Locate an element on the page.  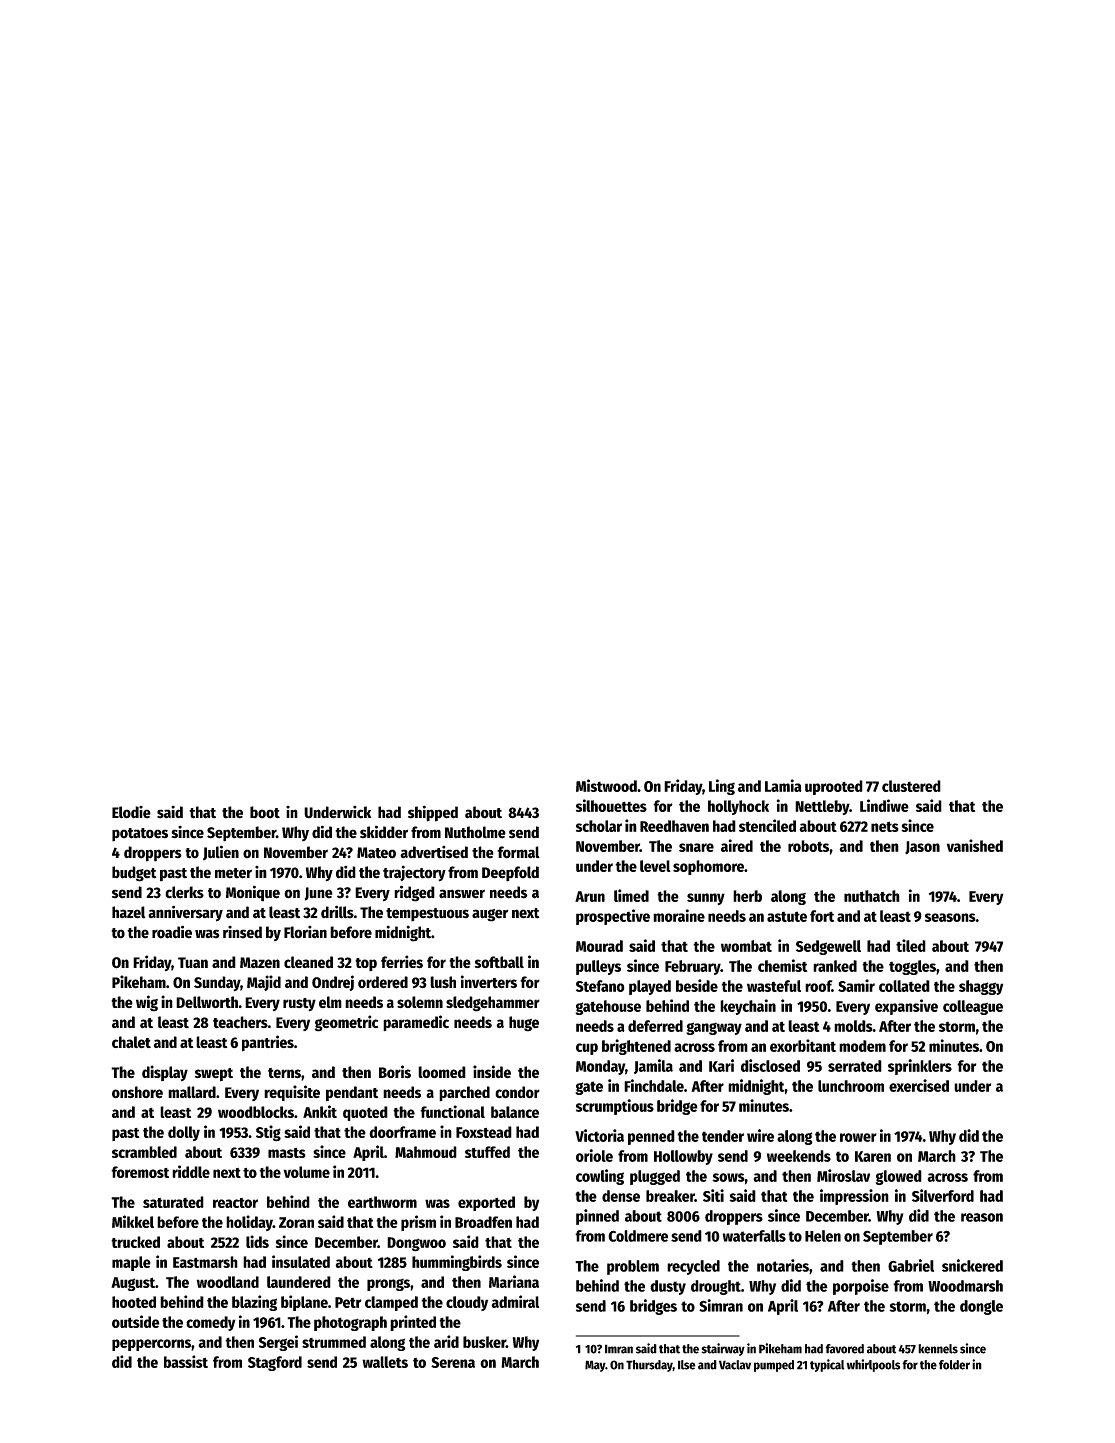
dolly is located at coordinates (184, 1133).
